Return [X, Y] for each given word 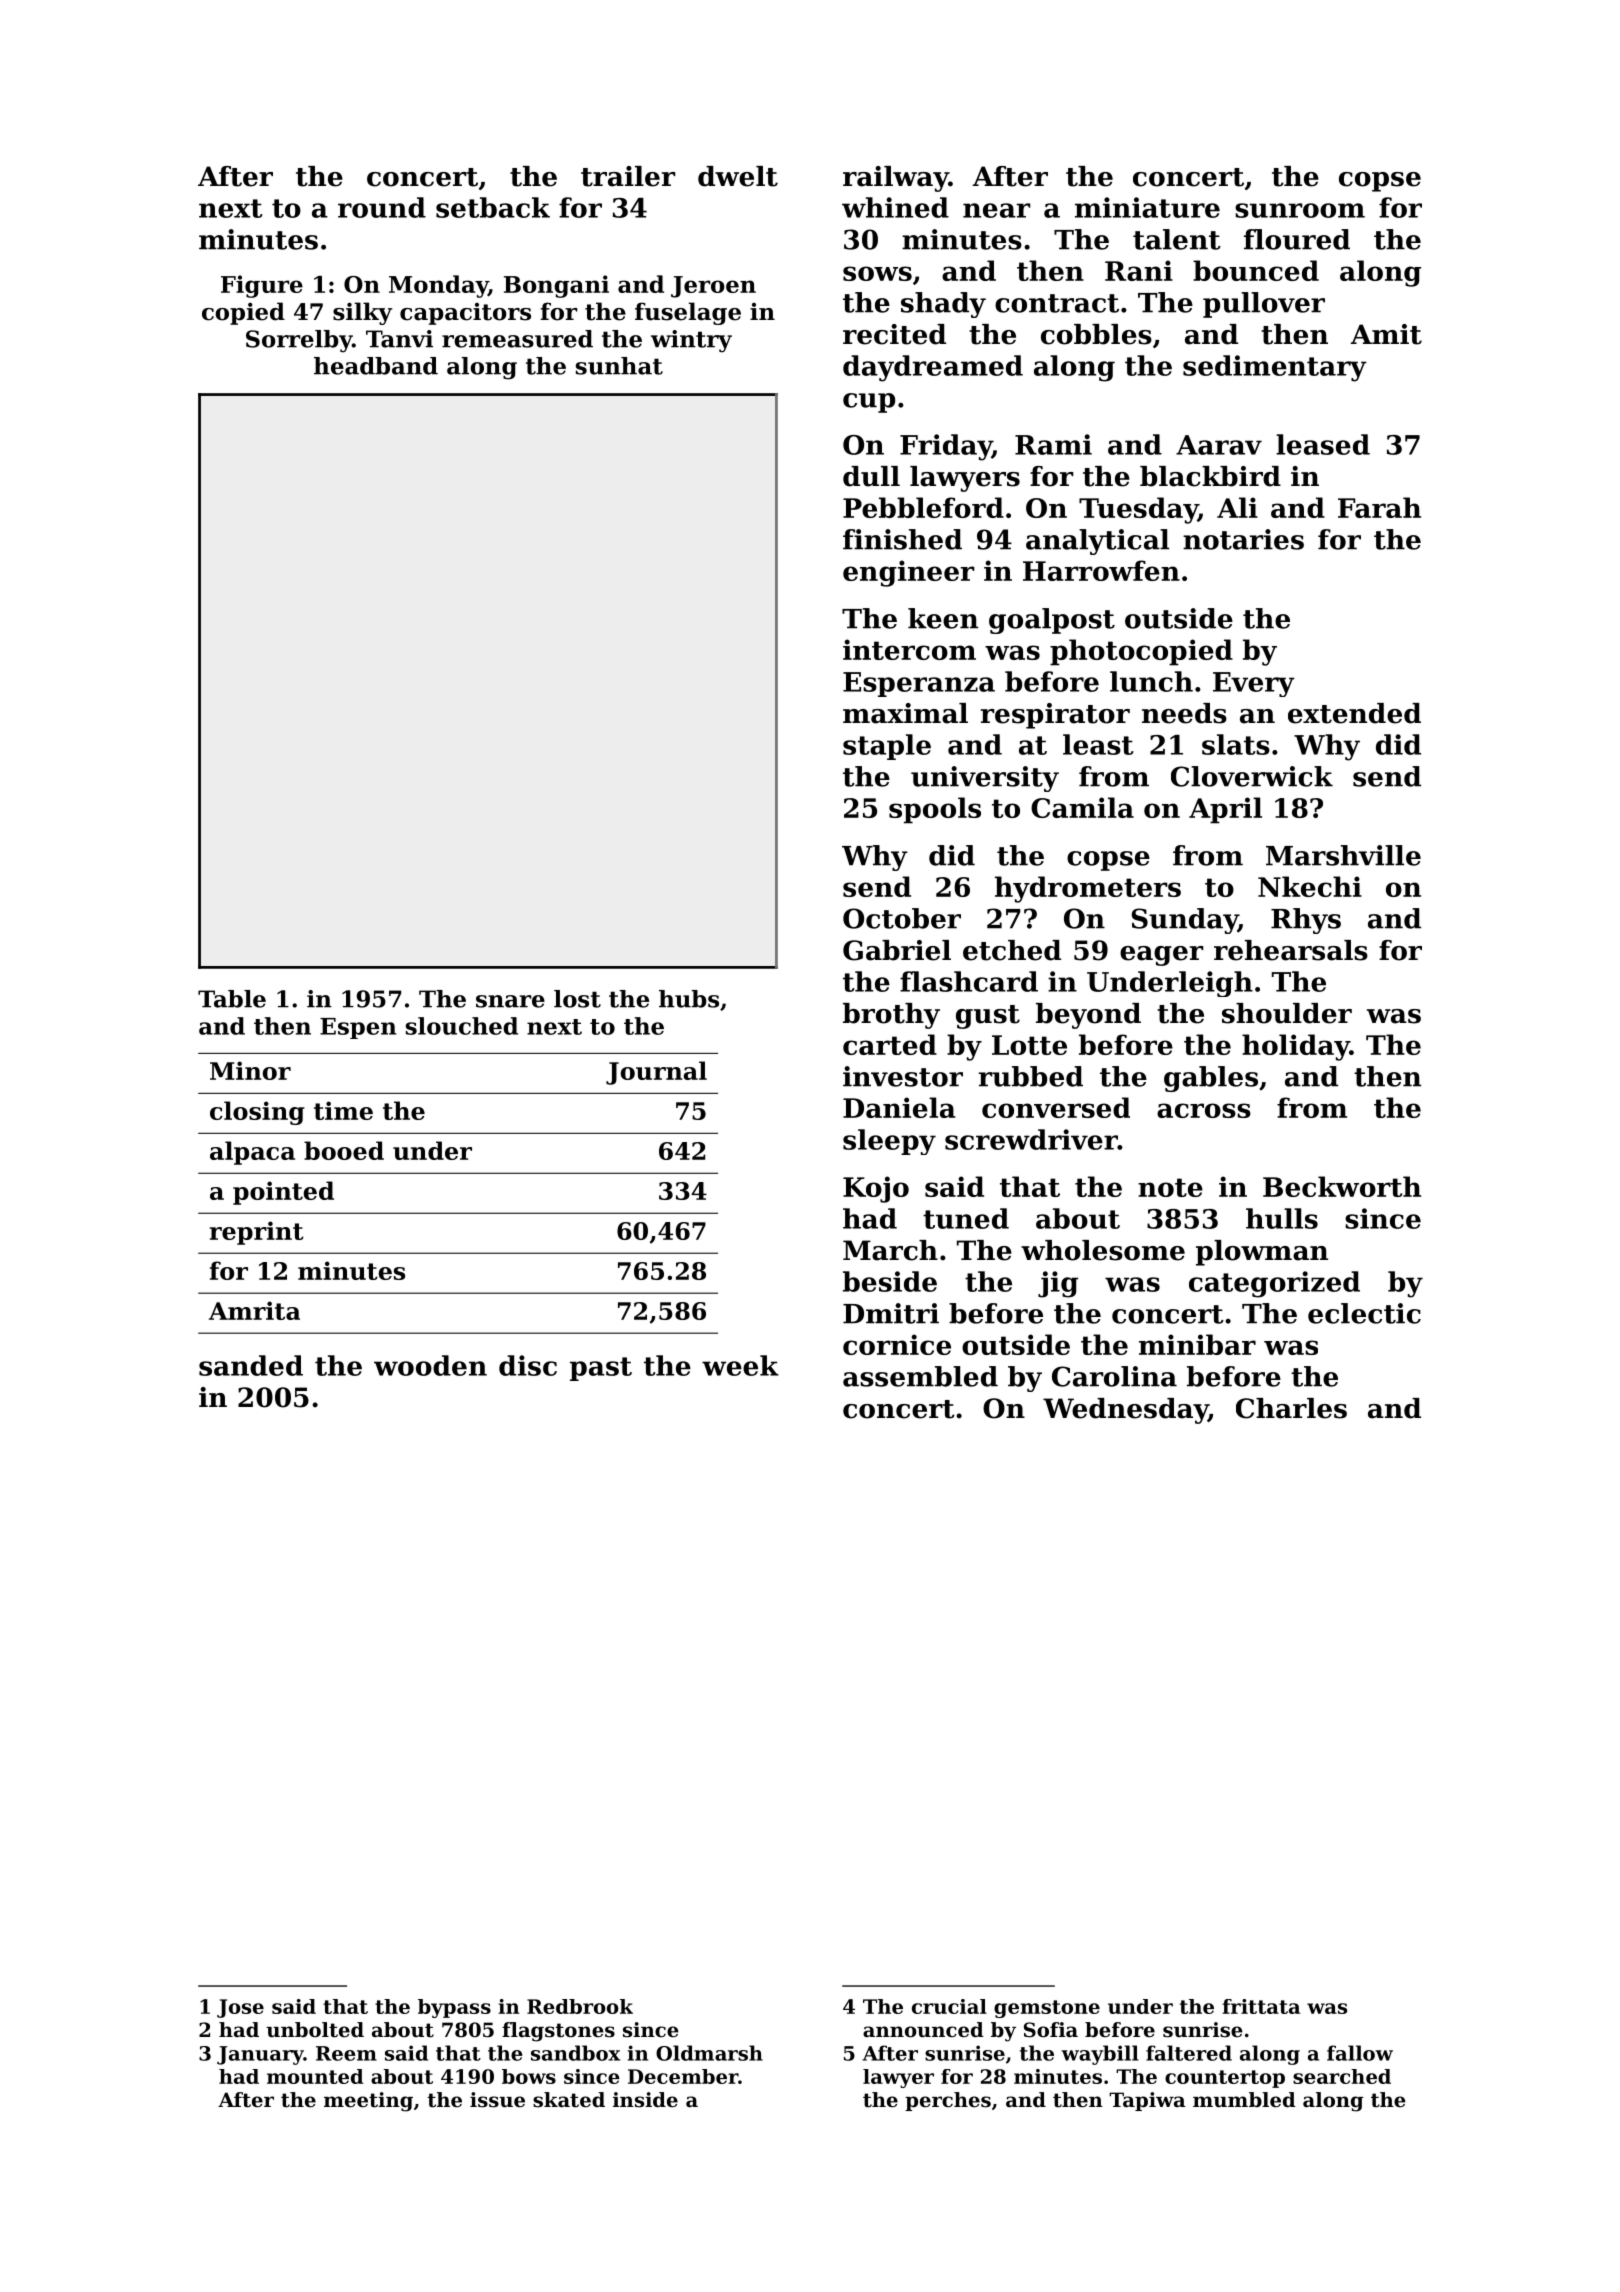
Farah [1379, 507]
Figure [262, 286]
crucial [949, 2006]
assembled [920, 1376]
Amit [1386, 334]
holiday [1296, 1047]
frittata [1261, 2006]
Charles [1291, 1408]
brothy [891, 1016]
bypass [454, 2008]
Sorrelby [299, 341]
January [260, 2055]
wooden [430, 1365]
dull [871, 476]
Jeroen [713, 287]
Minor [250, 1070]
